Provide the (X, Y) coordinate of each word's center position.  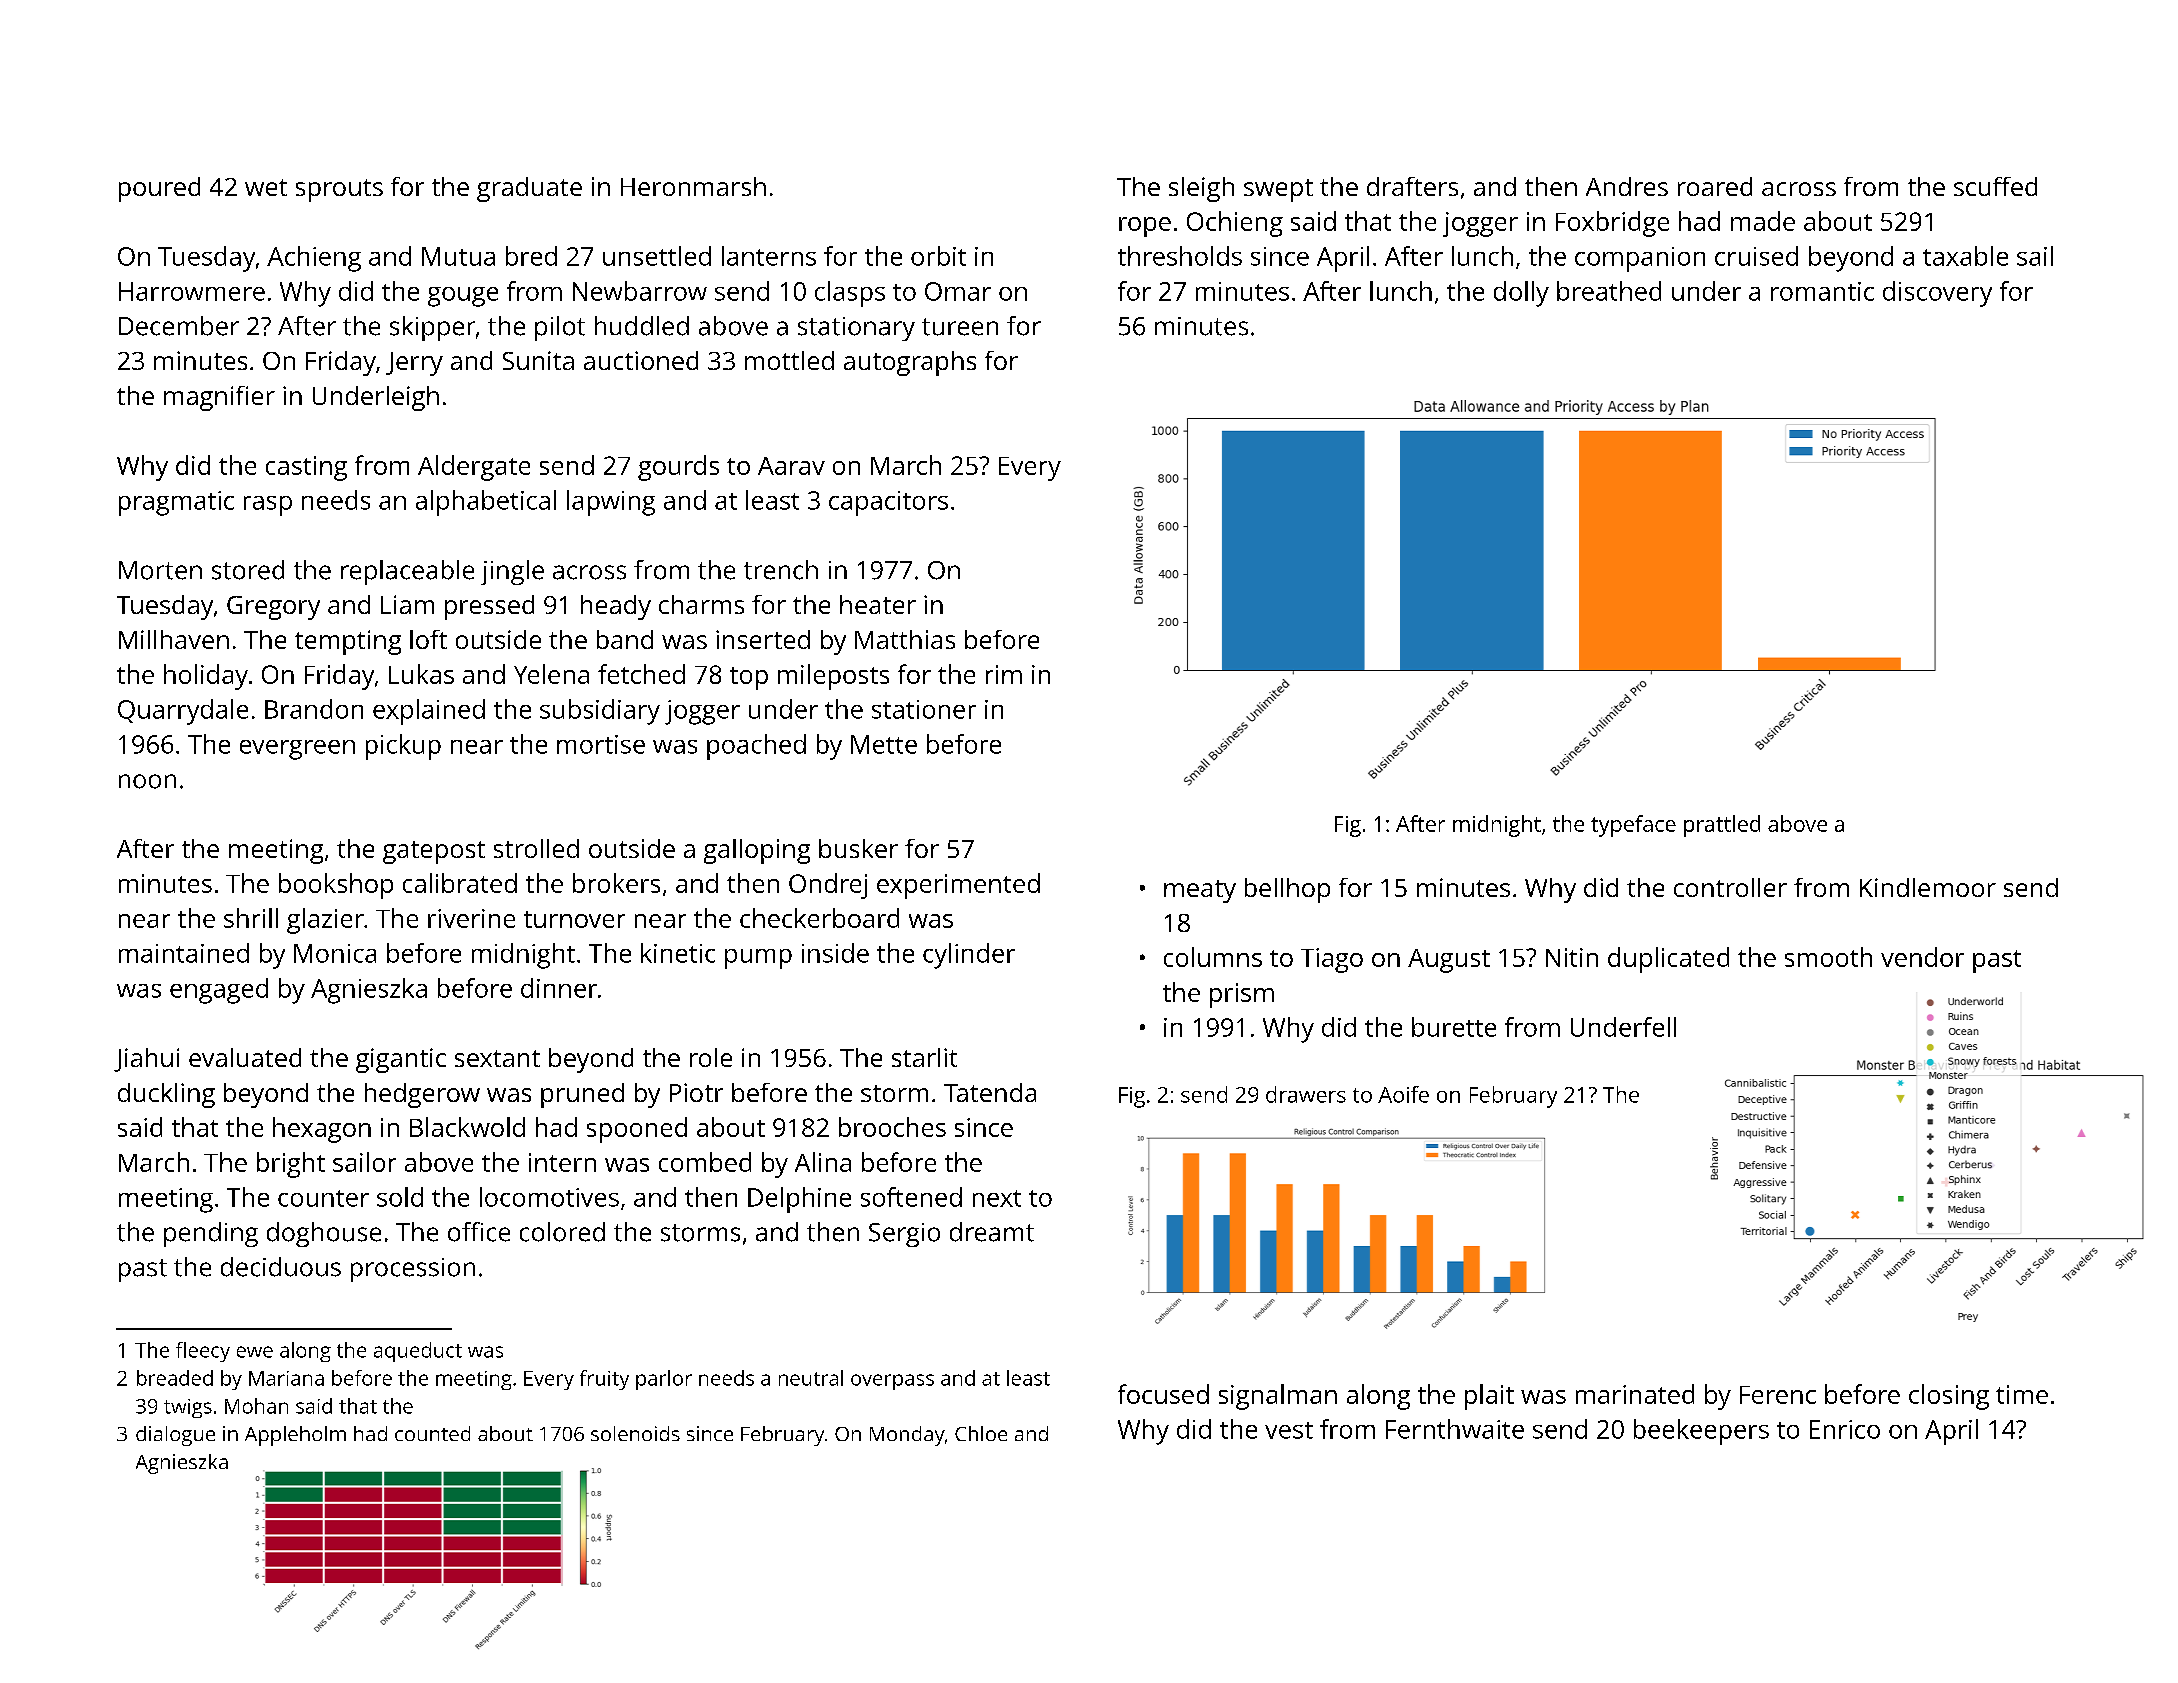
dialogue (175, 1436)
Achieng (314, 259)
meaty (1200, 891)
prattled (1722, 826)
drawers (1306, 1094)
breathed (1609, 291)
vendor (1922, 957)
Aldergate (474, 468)
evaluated (245, 1057)
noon (147, 781)
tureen (960, 327)
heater (878, 604)
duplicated (1668, 960)
